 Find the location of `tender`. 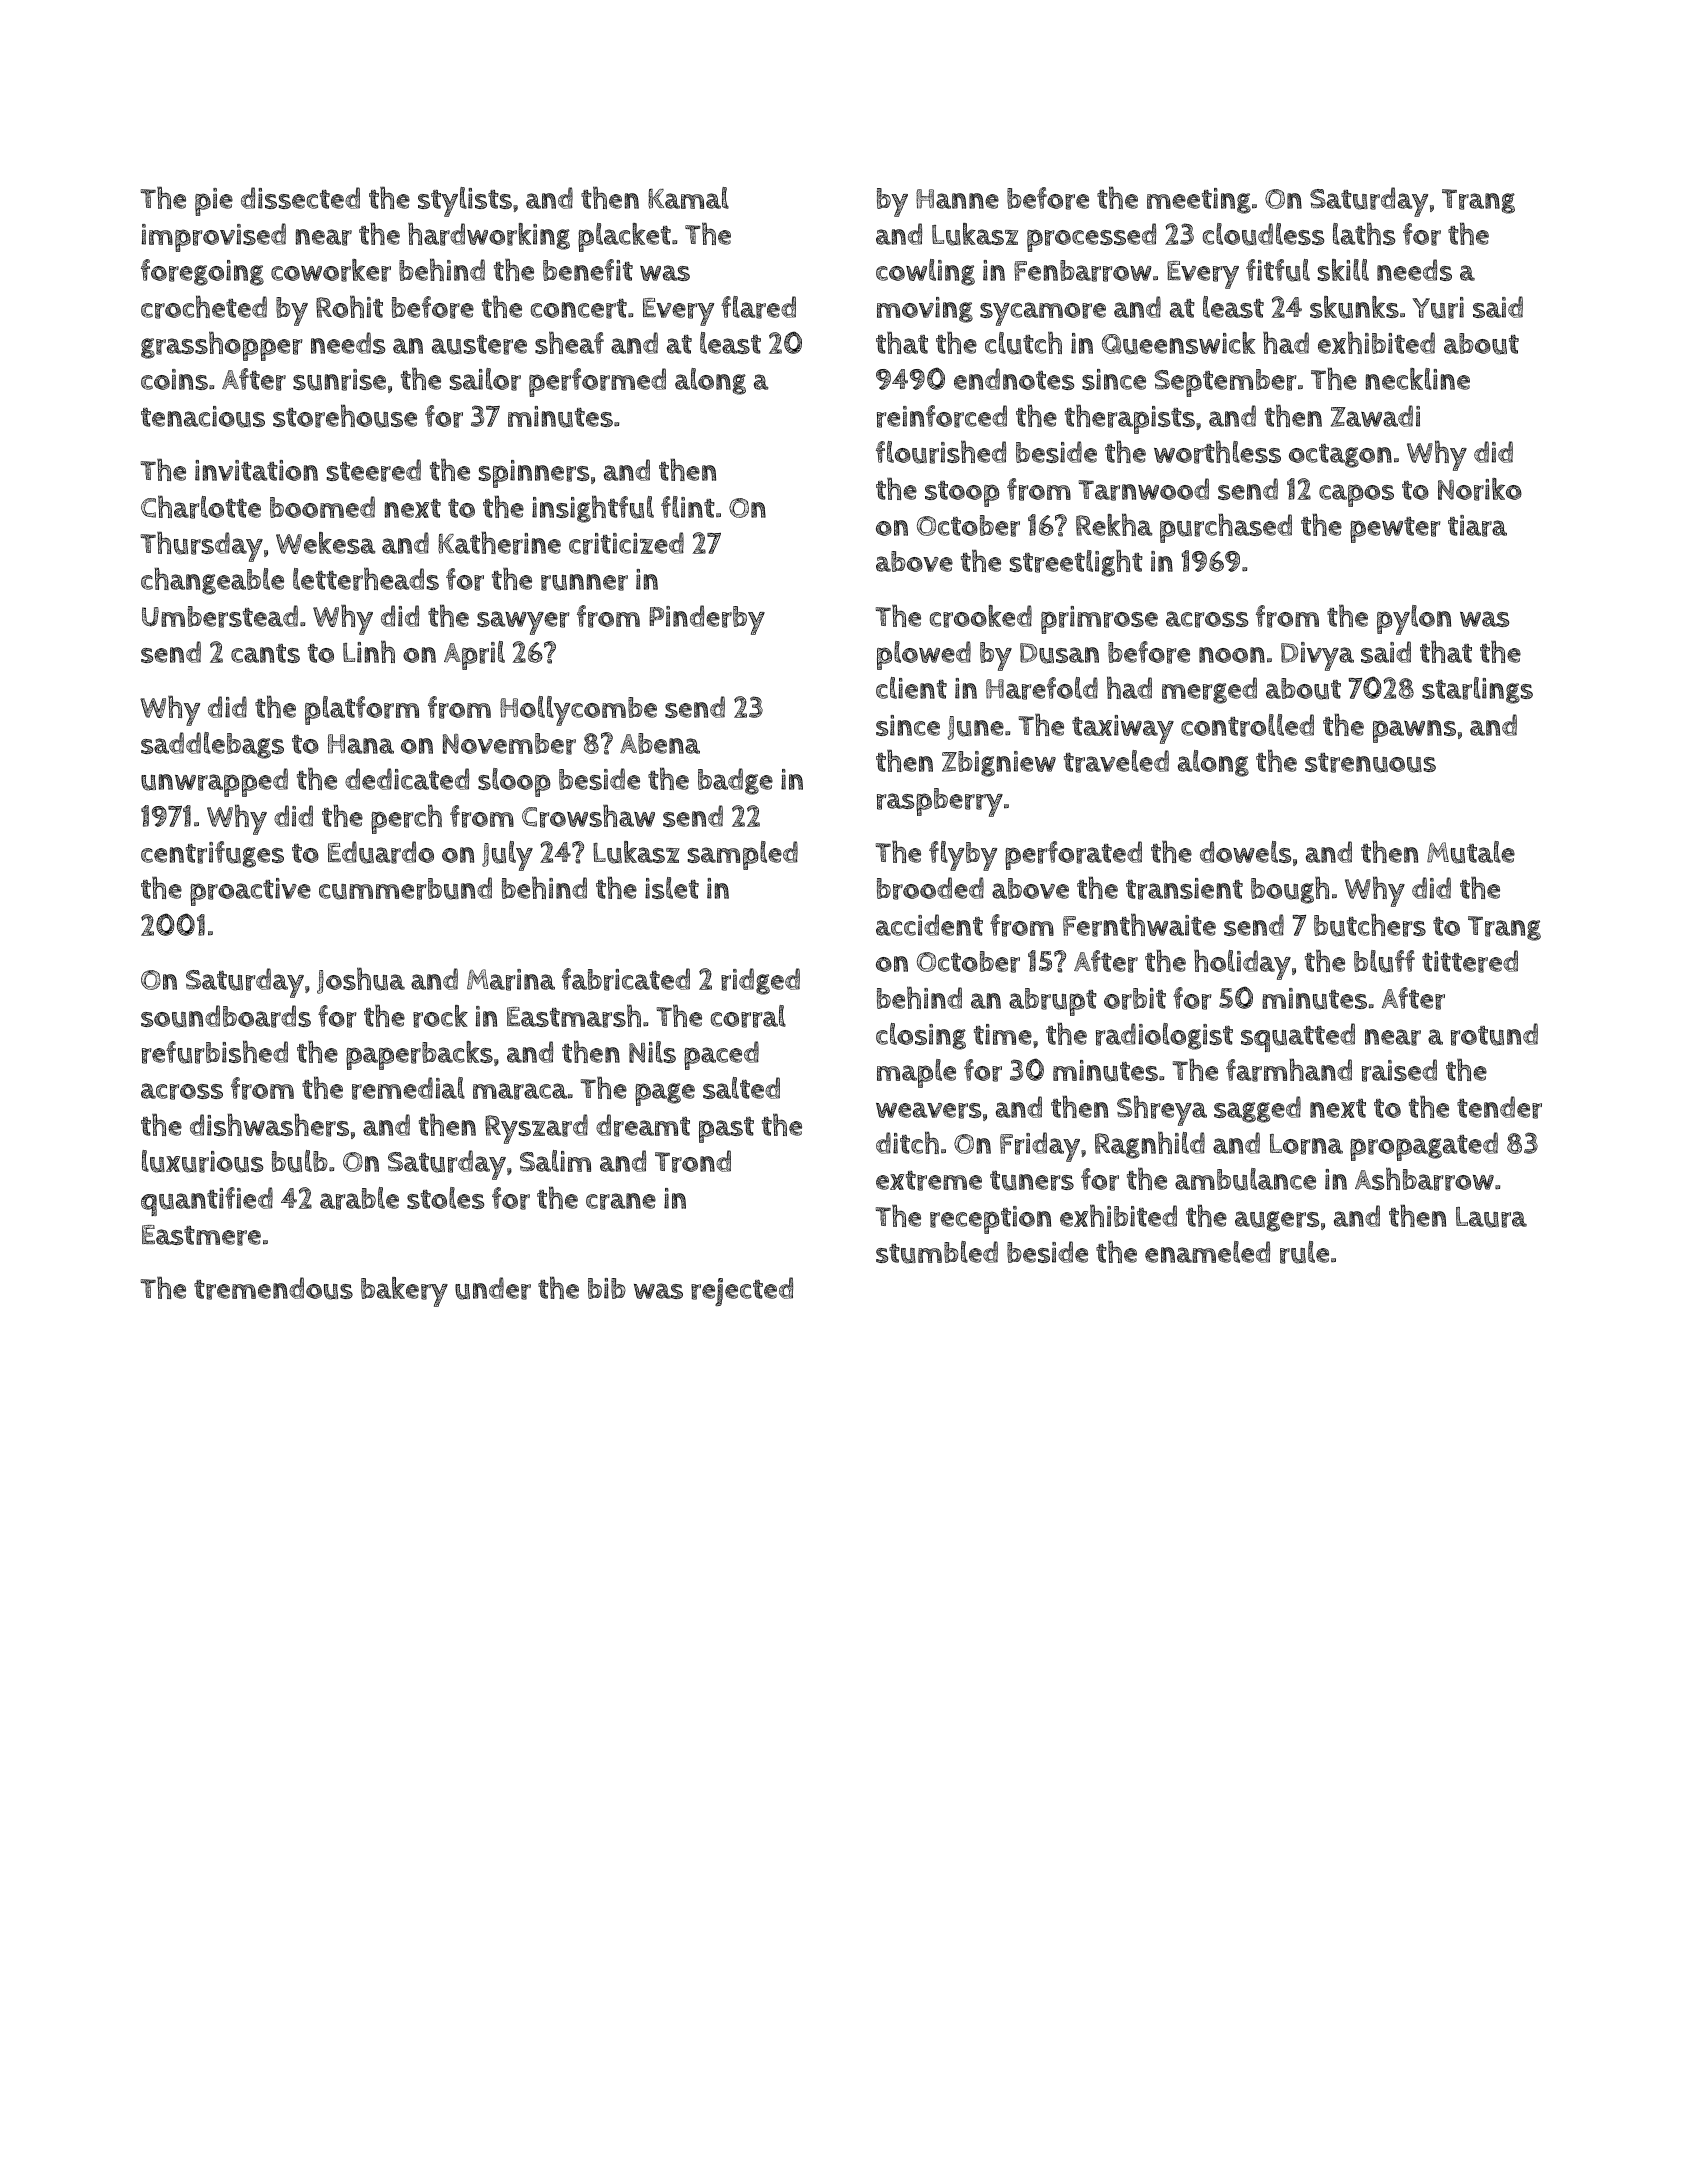

tender is located at coordinates (1499, 1107).
